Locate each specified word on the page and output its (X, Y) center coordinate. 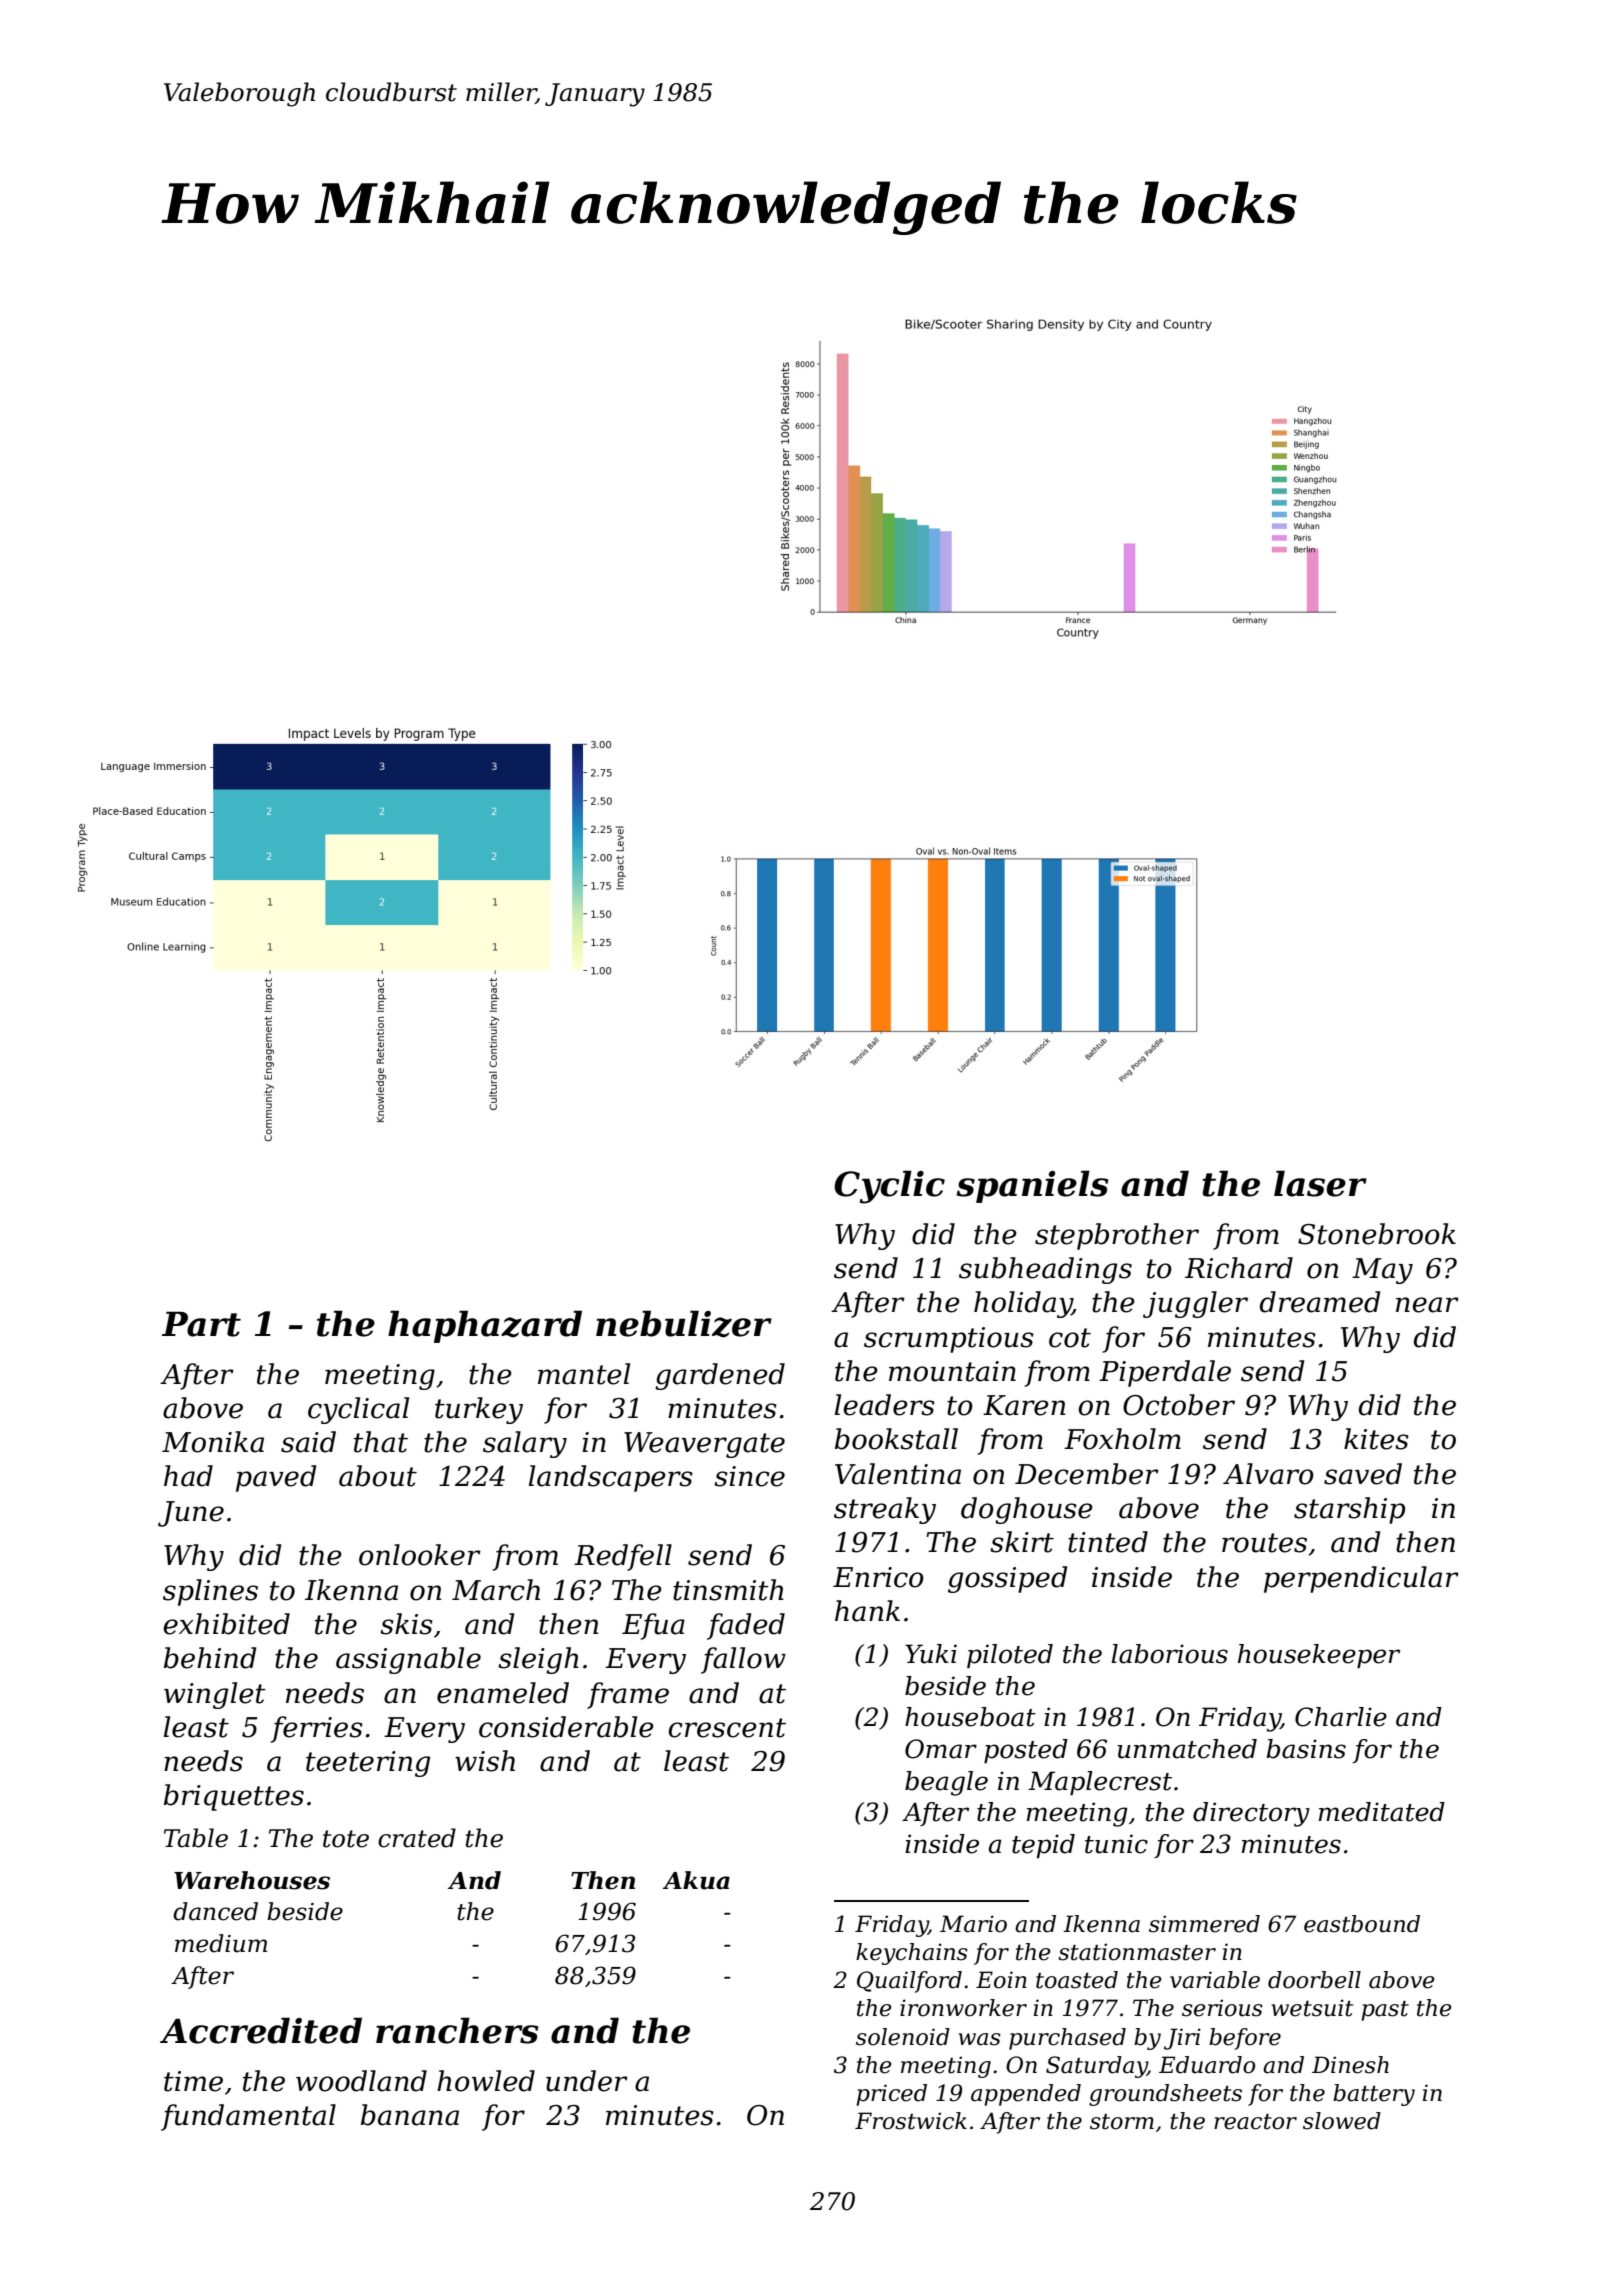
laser (1320, 1183)
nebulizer (684, 1324)
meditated (1382, 1812)
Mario (973, 1924)
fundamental (248, 2117)
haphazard (485, 1326)
